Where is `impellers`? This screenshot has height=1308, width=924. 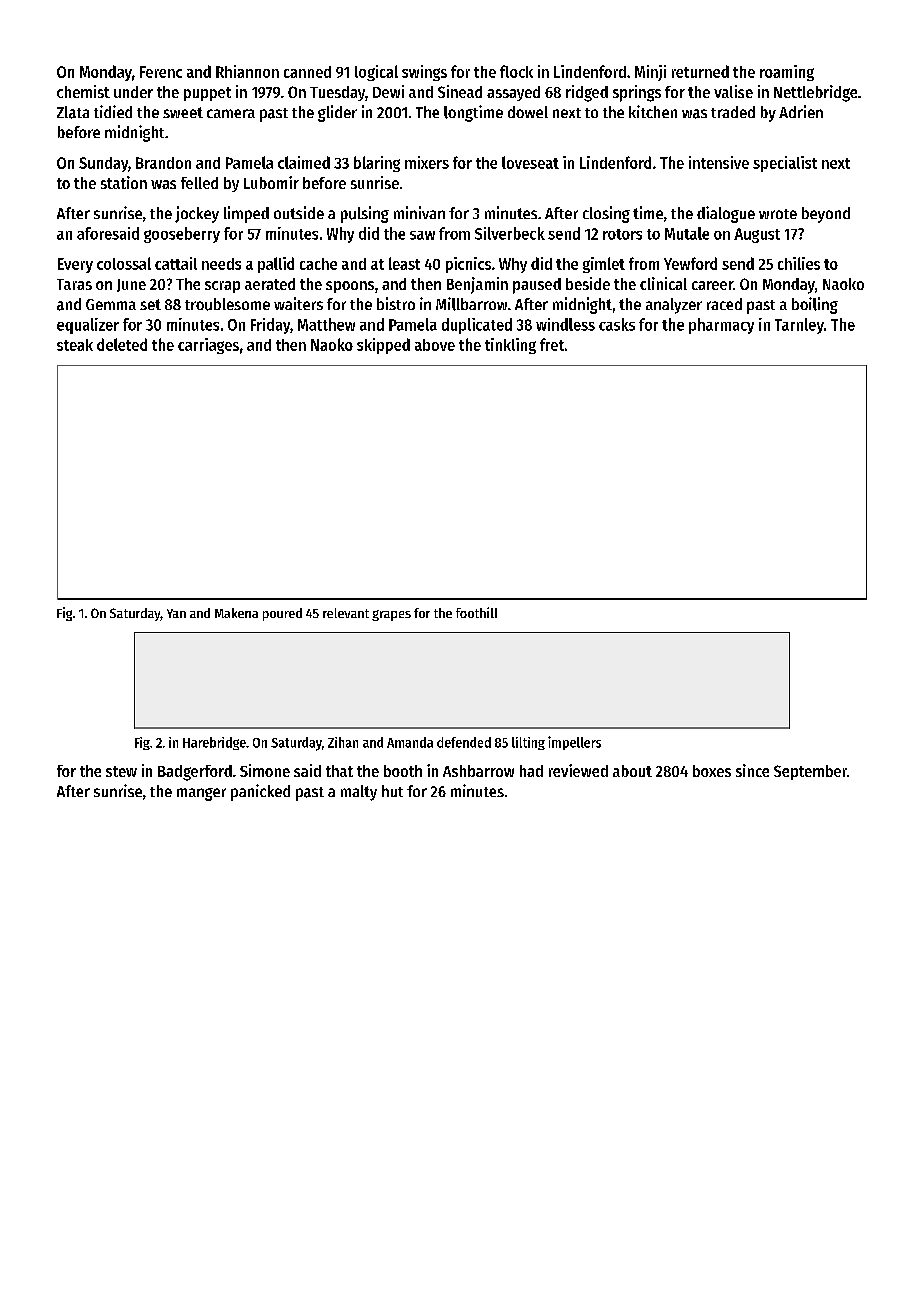
impellers is located at coordinates (574, 743).
